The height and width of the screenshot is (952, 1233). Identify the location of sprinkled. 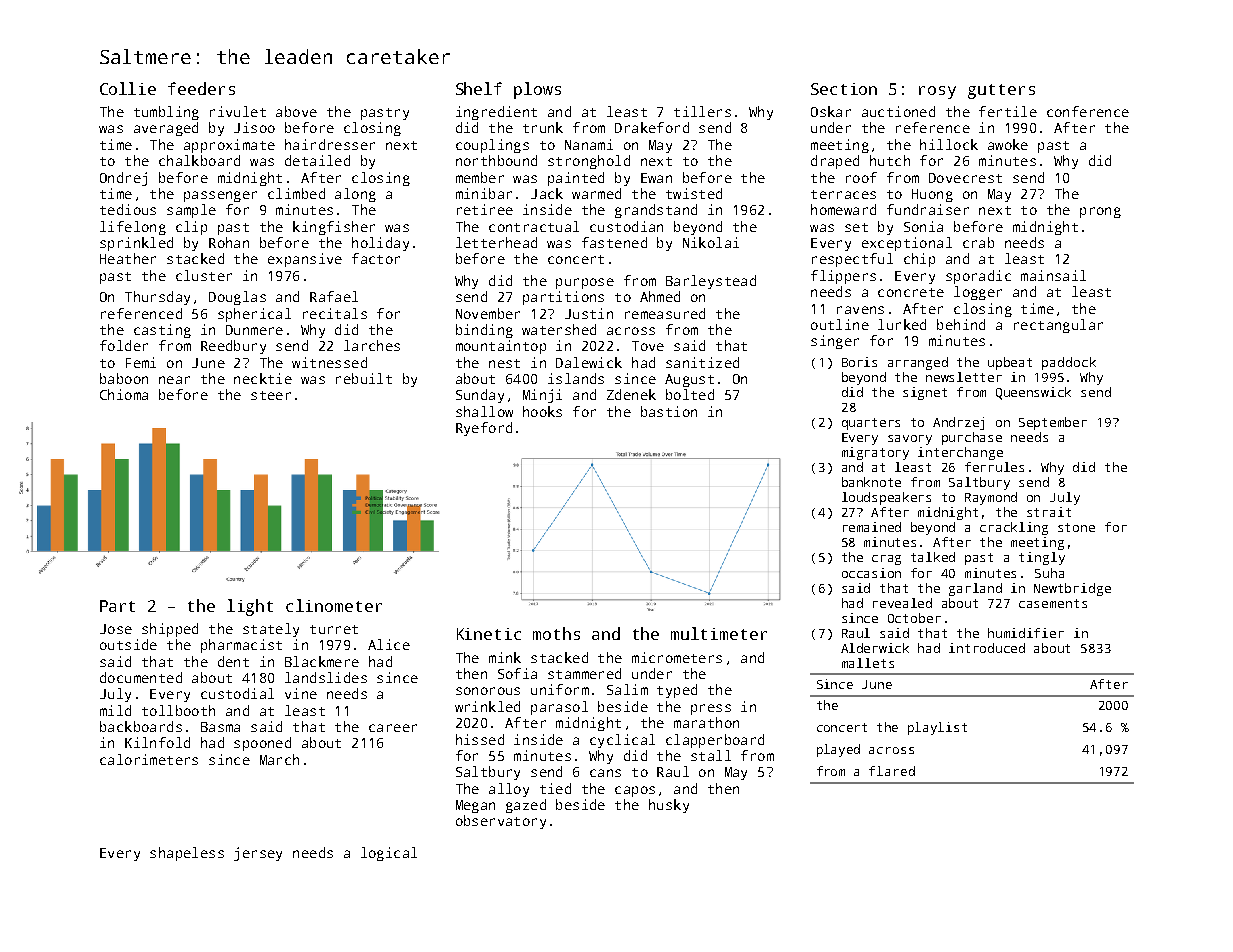
(136, 244).
